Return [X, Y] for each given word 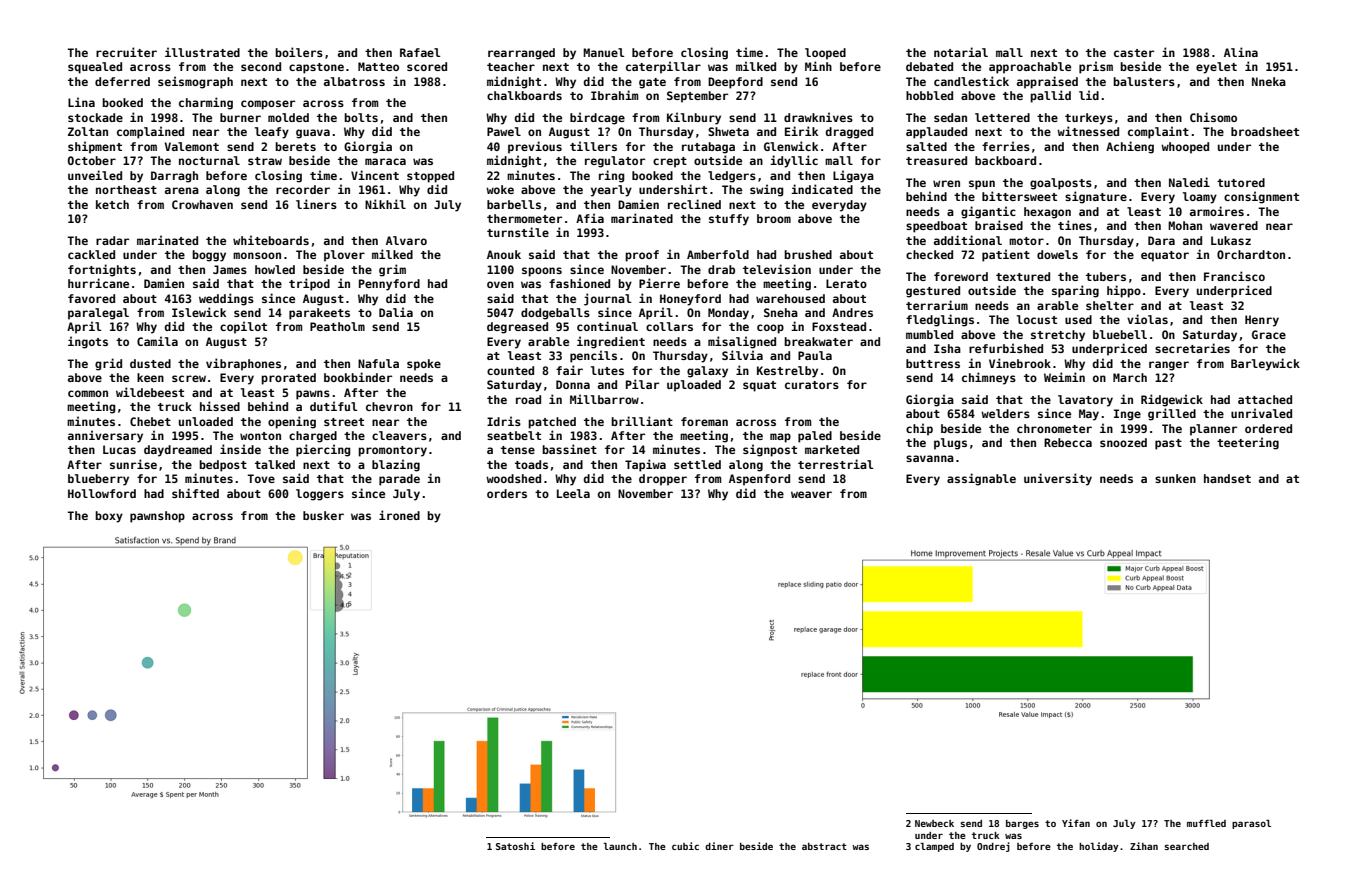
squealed [95, 68]
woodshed [513, 478]
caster [1134, 53]
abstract [824, 846]
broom [774, 218]
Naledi [1189, 182]
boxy [109, 517]
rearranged [521, 54]
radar [112, 240]
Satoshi [515, 846]
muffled [1206, 823]
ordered [1268, 428]
